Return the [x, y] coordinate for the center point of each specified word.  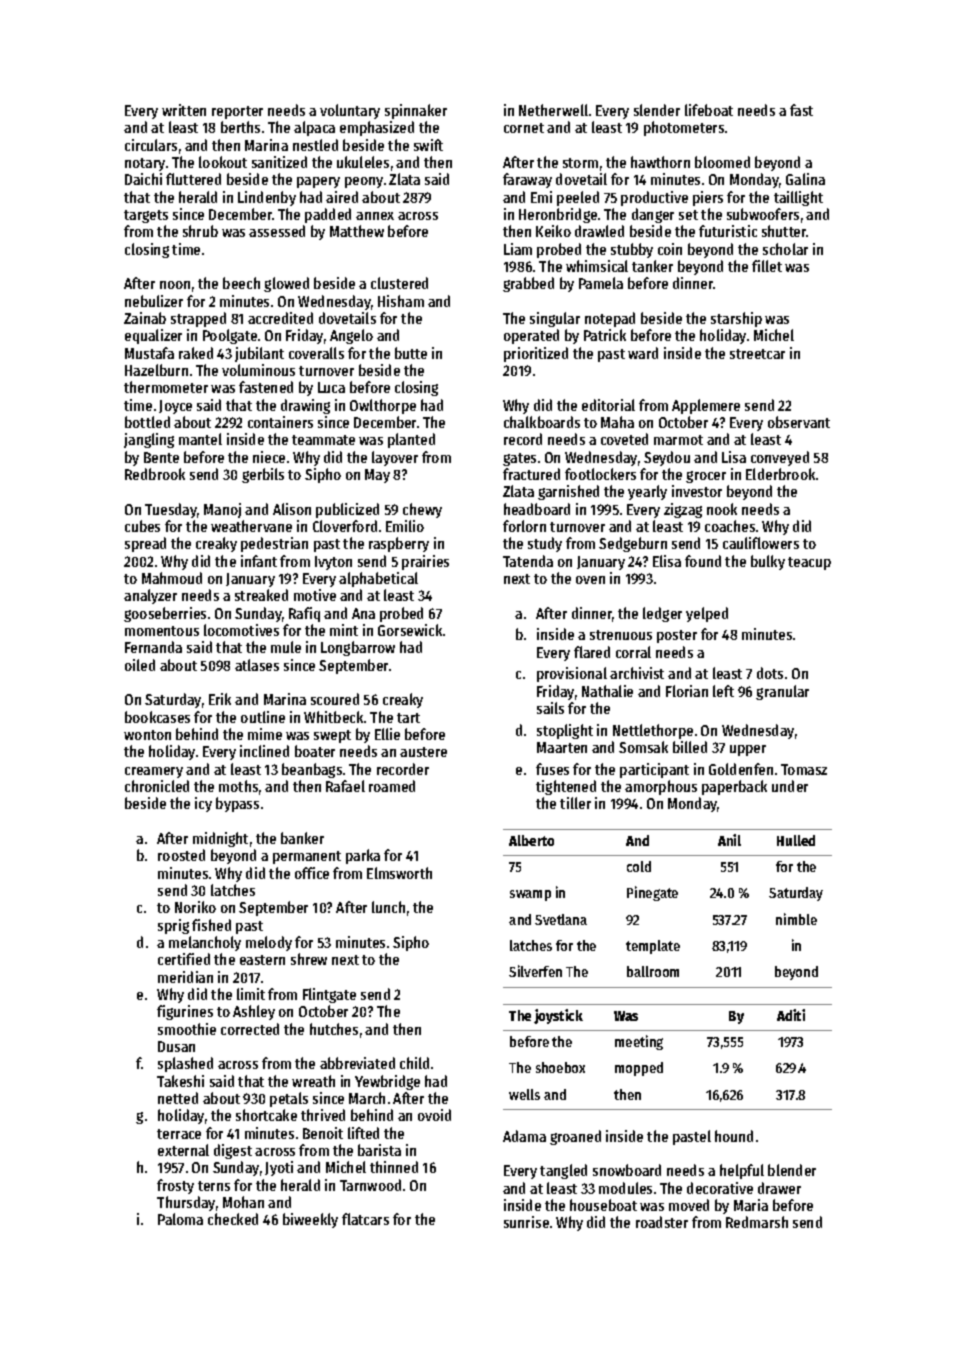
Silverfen [535, 971]
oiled [140, 665]
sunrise [526, 1222]
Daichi [143, 179]
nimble [796, 919]
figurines [185, 1012]
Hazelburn [156, 370]
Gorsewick [410, 630]
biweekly [310, 1220]
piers [708, 198]
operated [531, 336]
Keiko [553, 231]
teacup [809, 563]
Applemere [706, 406]
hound [734, 1136]
